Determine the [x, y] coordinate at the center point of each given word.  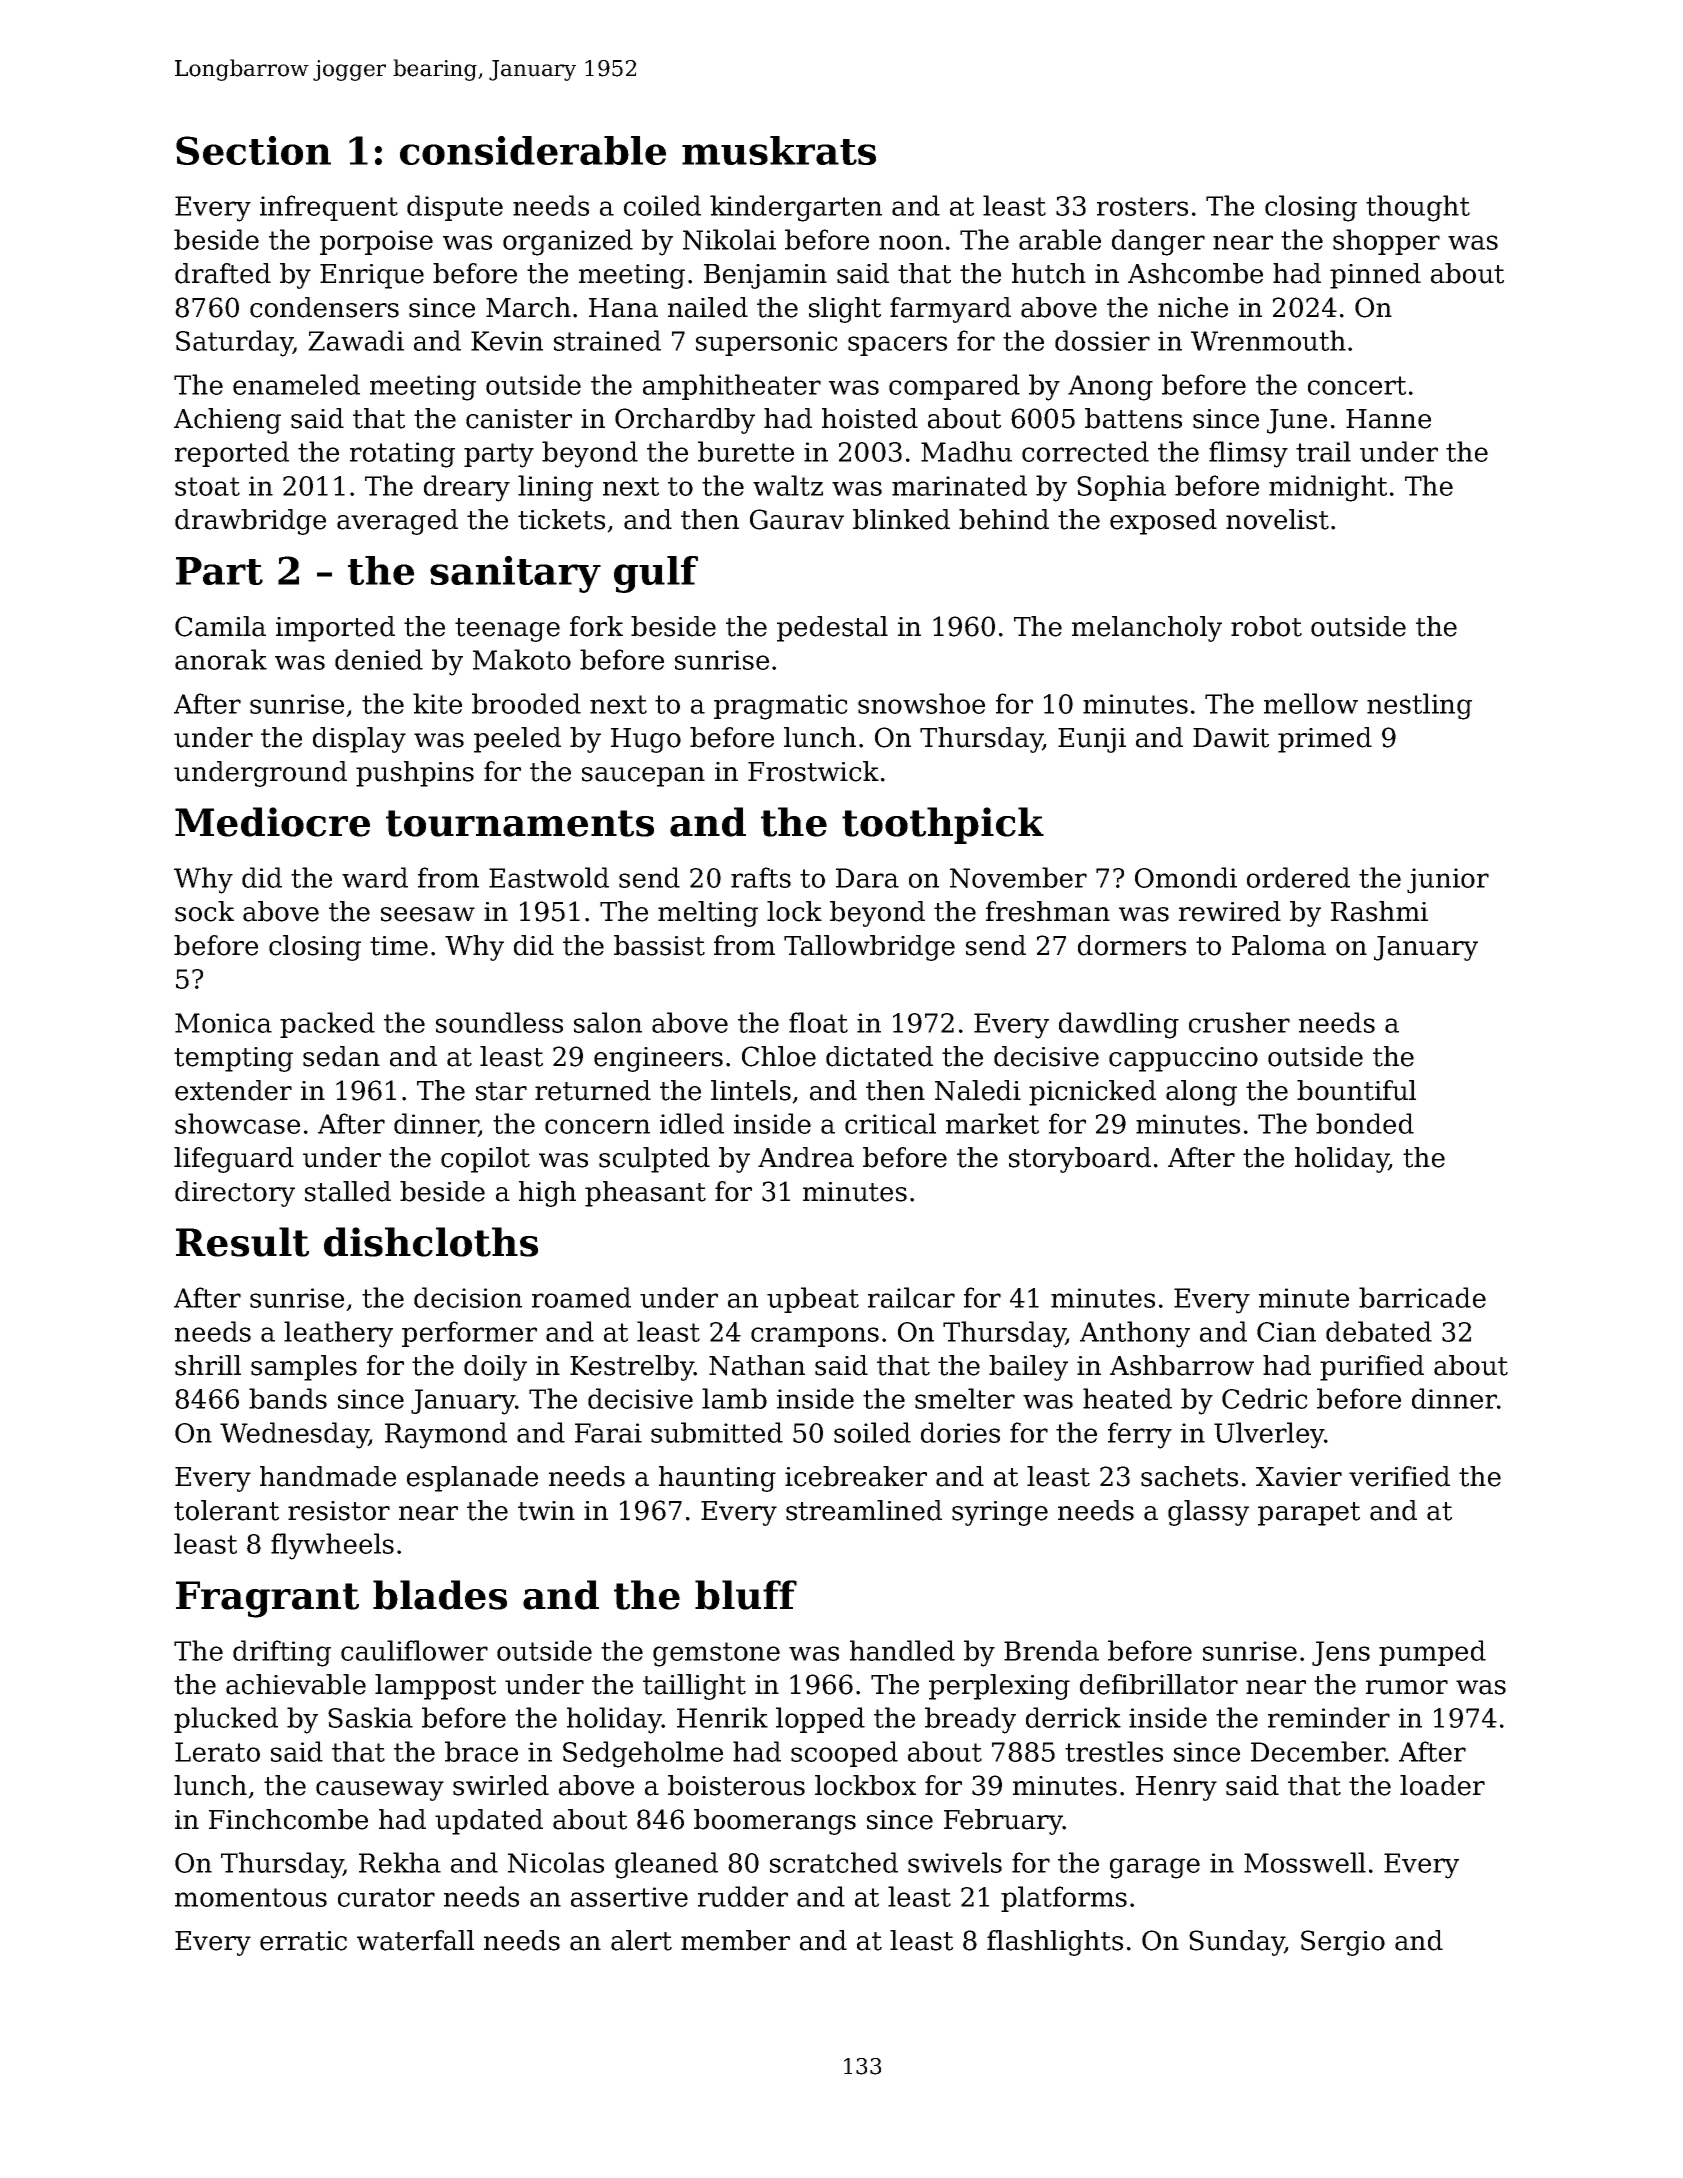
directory [235, 1194]
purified [1372, 1368]
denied [379, 659]
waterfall [415, 1940]
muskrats [779, 150]
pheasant [645, 1194]
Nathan [757, 1365]
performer [469, 1334]
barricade [1422, 1297]
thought [1418, 208]
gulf [656, 574]
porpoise [376, 242]
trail [1323, 451]
